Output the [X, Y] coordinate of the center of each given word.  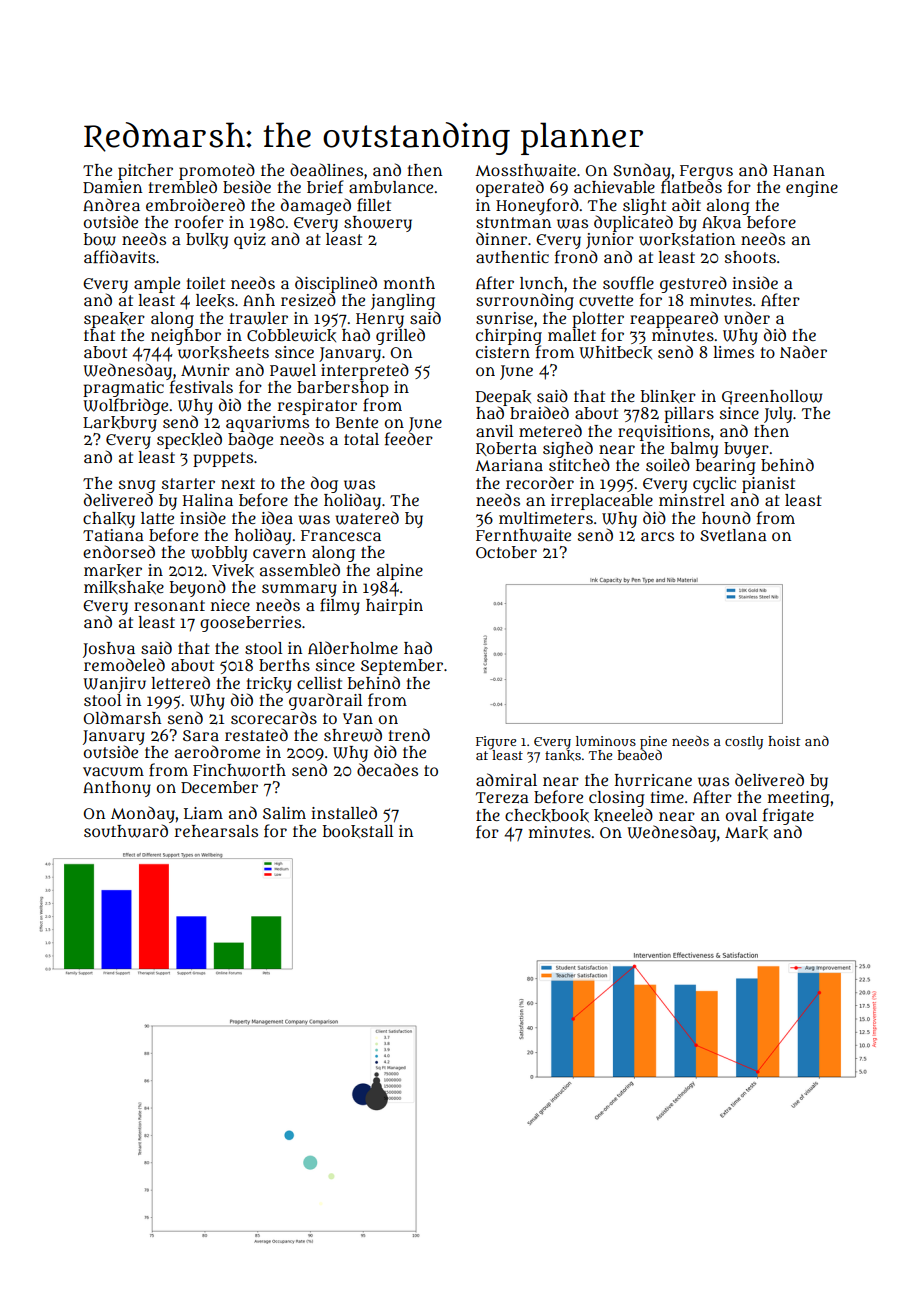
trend [409, 734]
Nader [803, 351]
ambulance [391, 187]
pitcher [145, 172]
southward [126, 831]
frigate [788, 816]
